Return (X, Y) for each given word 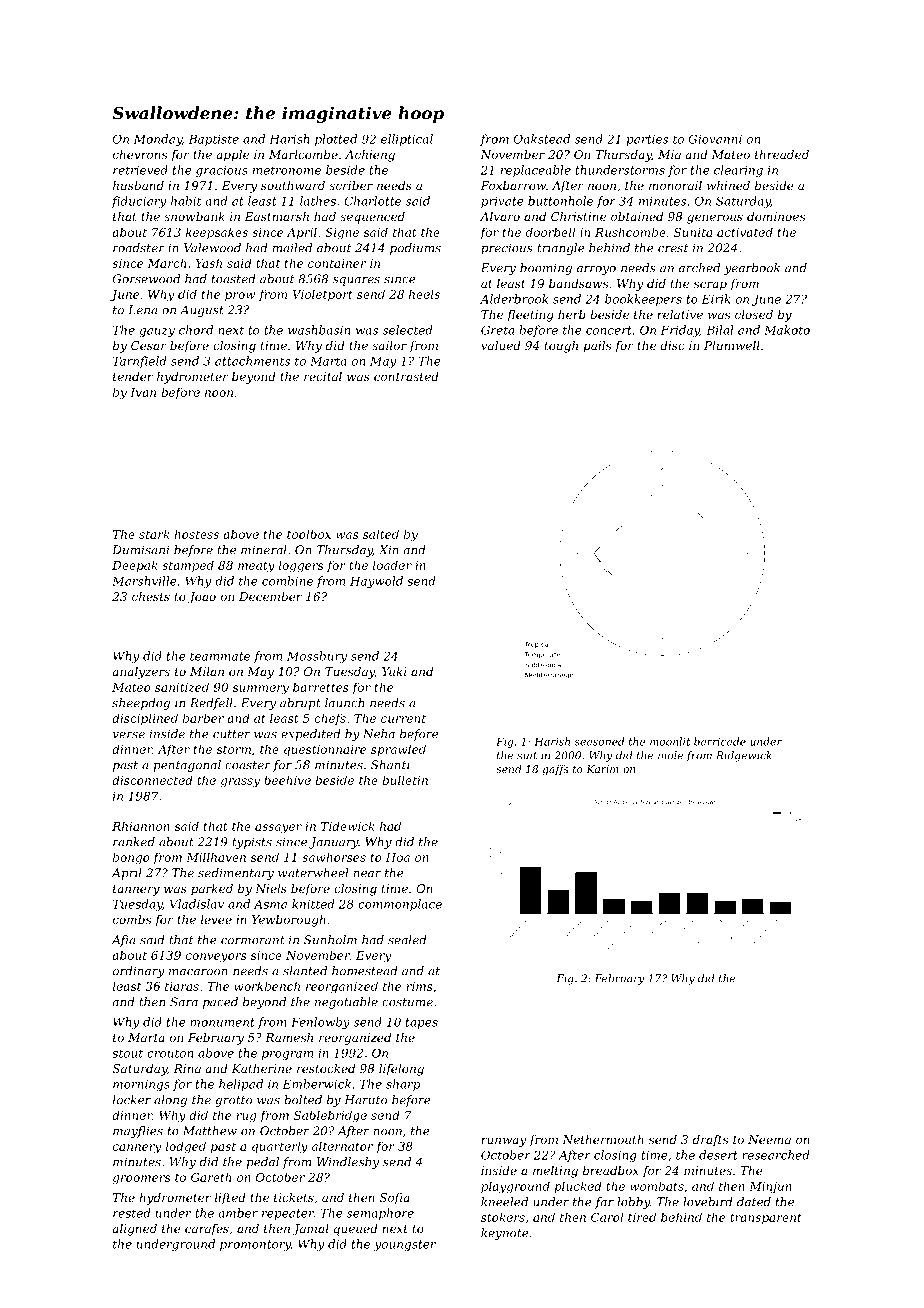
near (367, 874)
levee (216, 919)
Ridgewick (744, 756)
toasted (234, 279)
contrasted (406, 376)
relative (680, 314)
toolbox (309, 534)
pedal (262, 1163)
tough (561, 347)
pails (597, 347)
